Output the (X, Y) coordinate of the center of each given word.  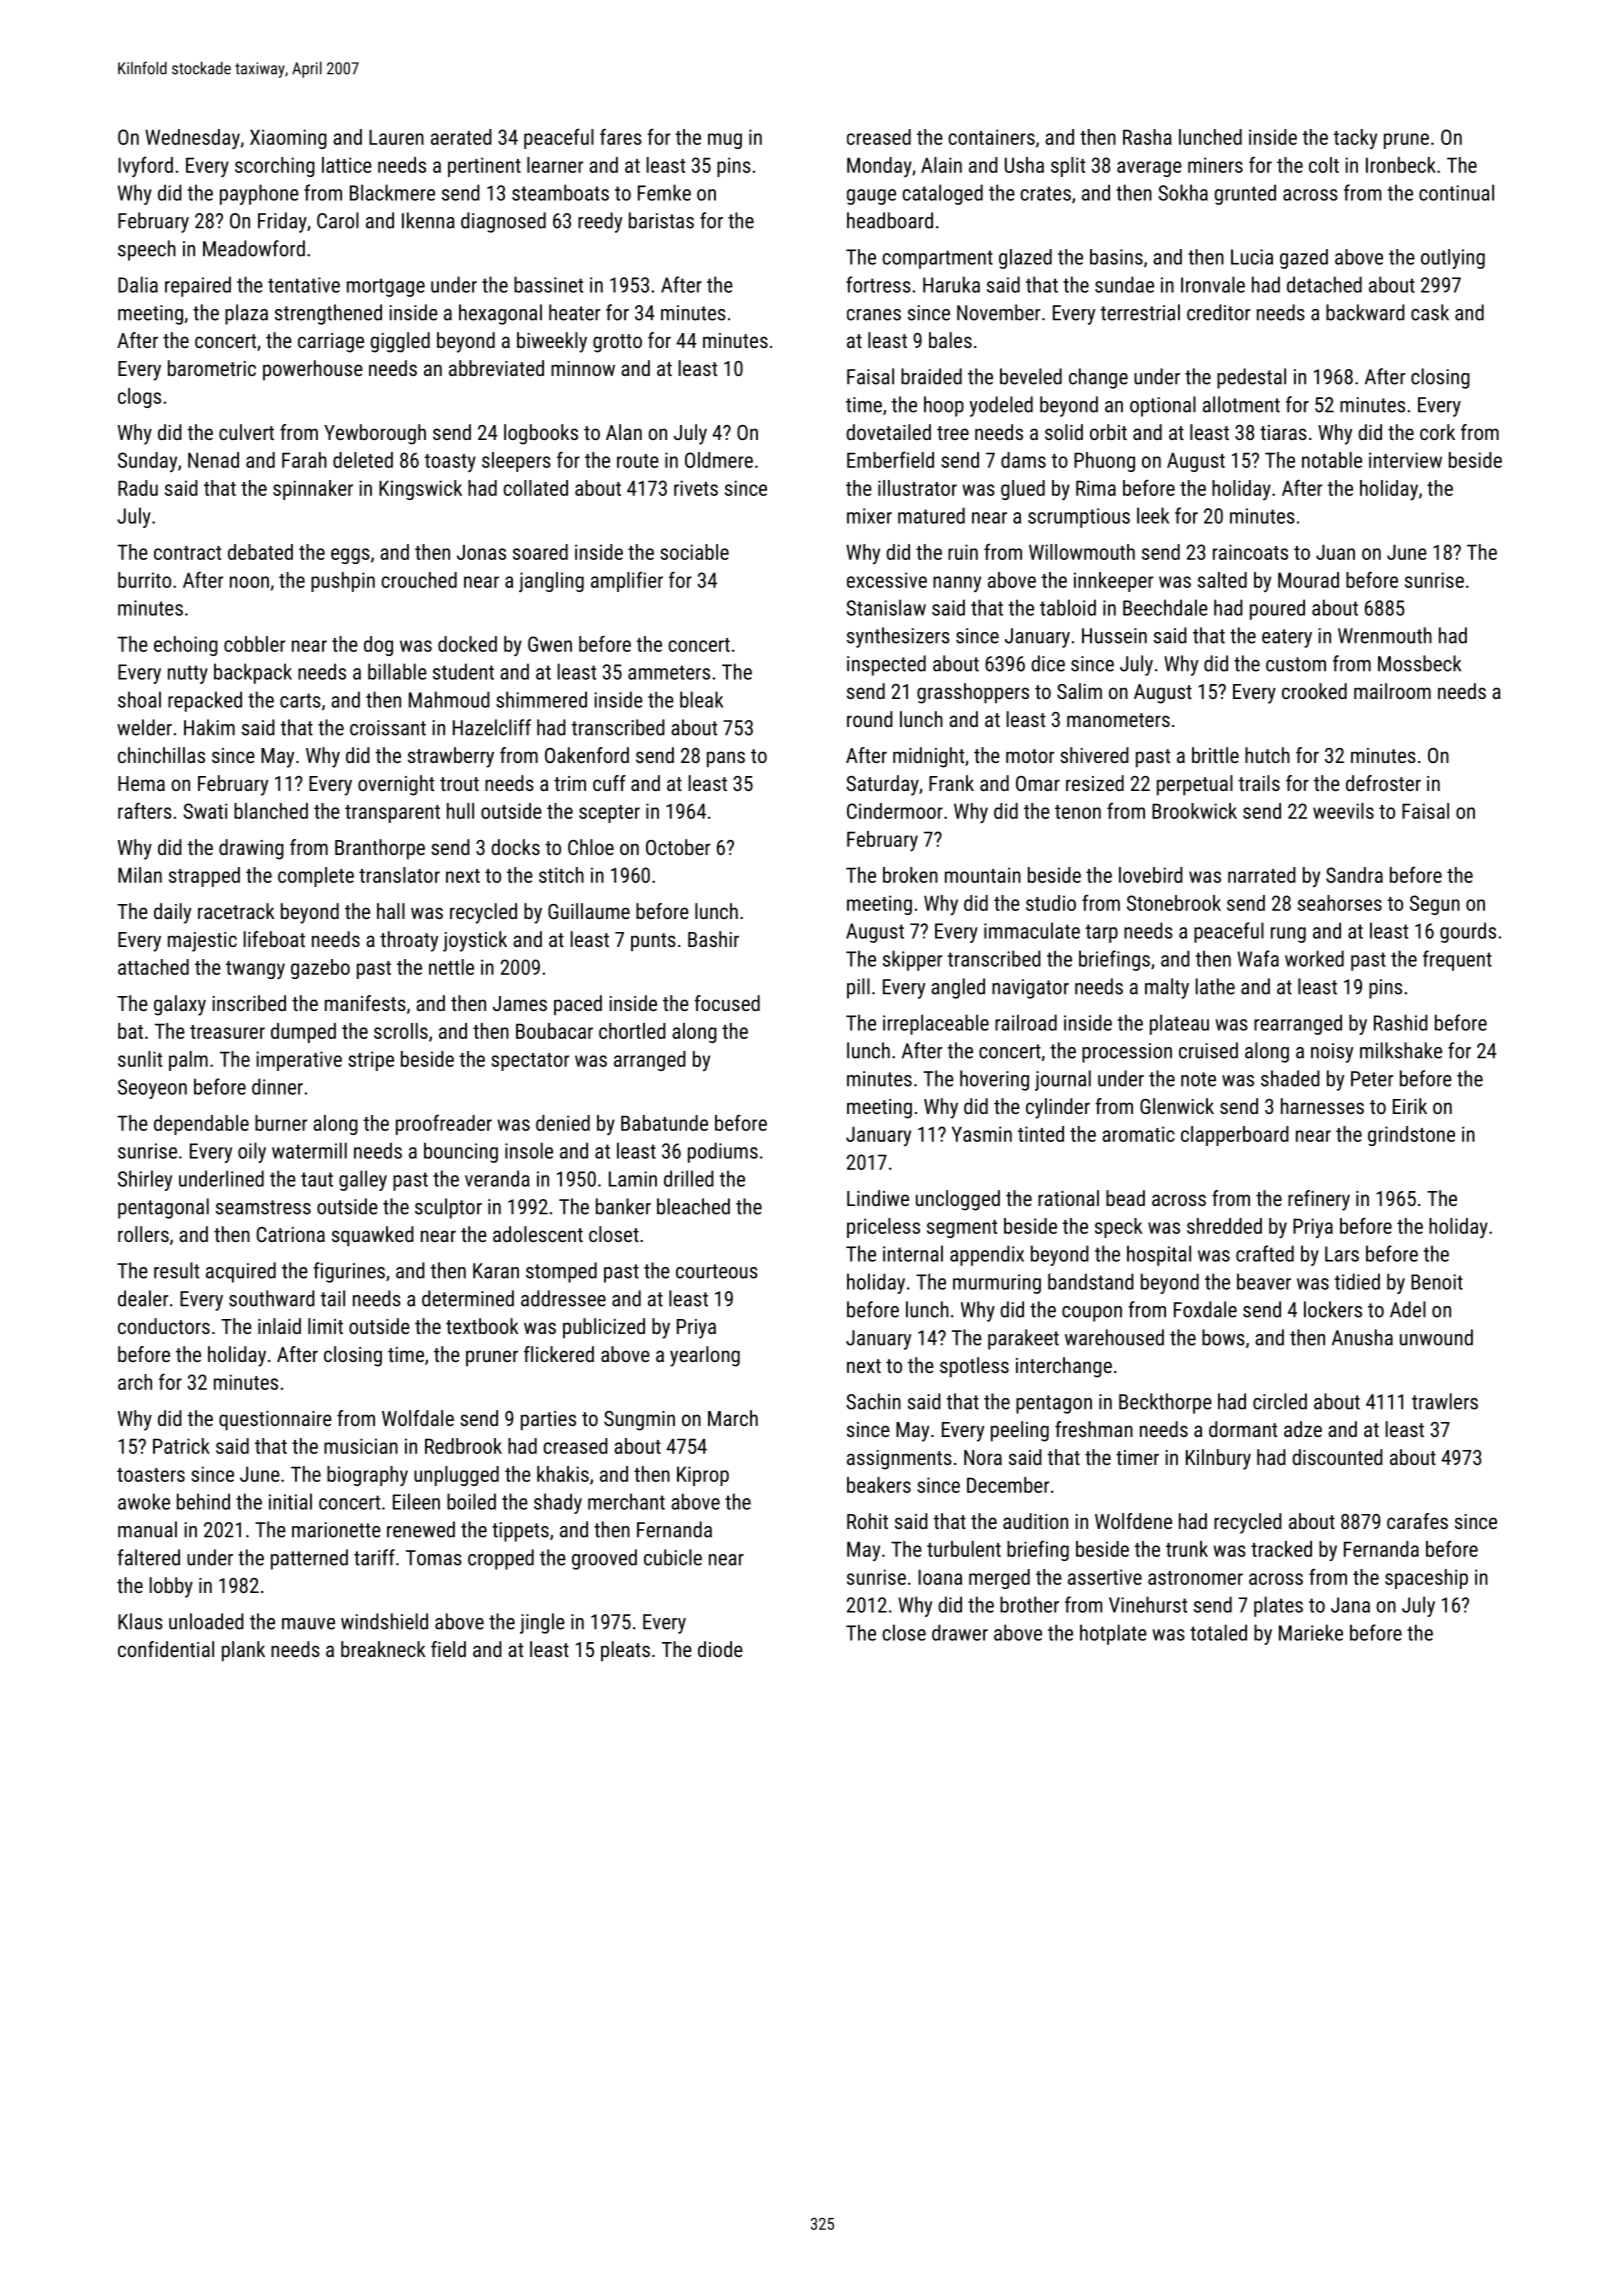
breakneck (383, 1649)
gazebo (320, 969)
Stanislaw (886, 607)
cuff (609, 783)
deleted (363, 460)
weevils (1343, 811)
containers (991, 137)
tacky (1355, 139)
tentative (304, 285)
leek (1153, 515)
